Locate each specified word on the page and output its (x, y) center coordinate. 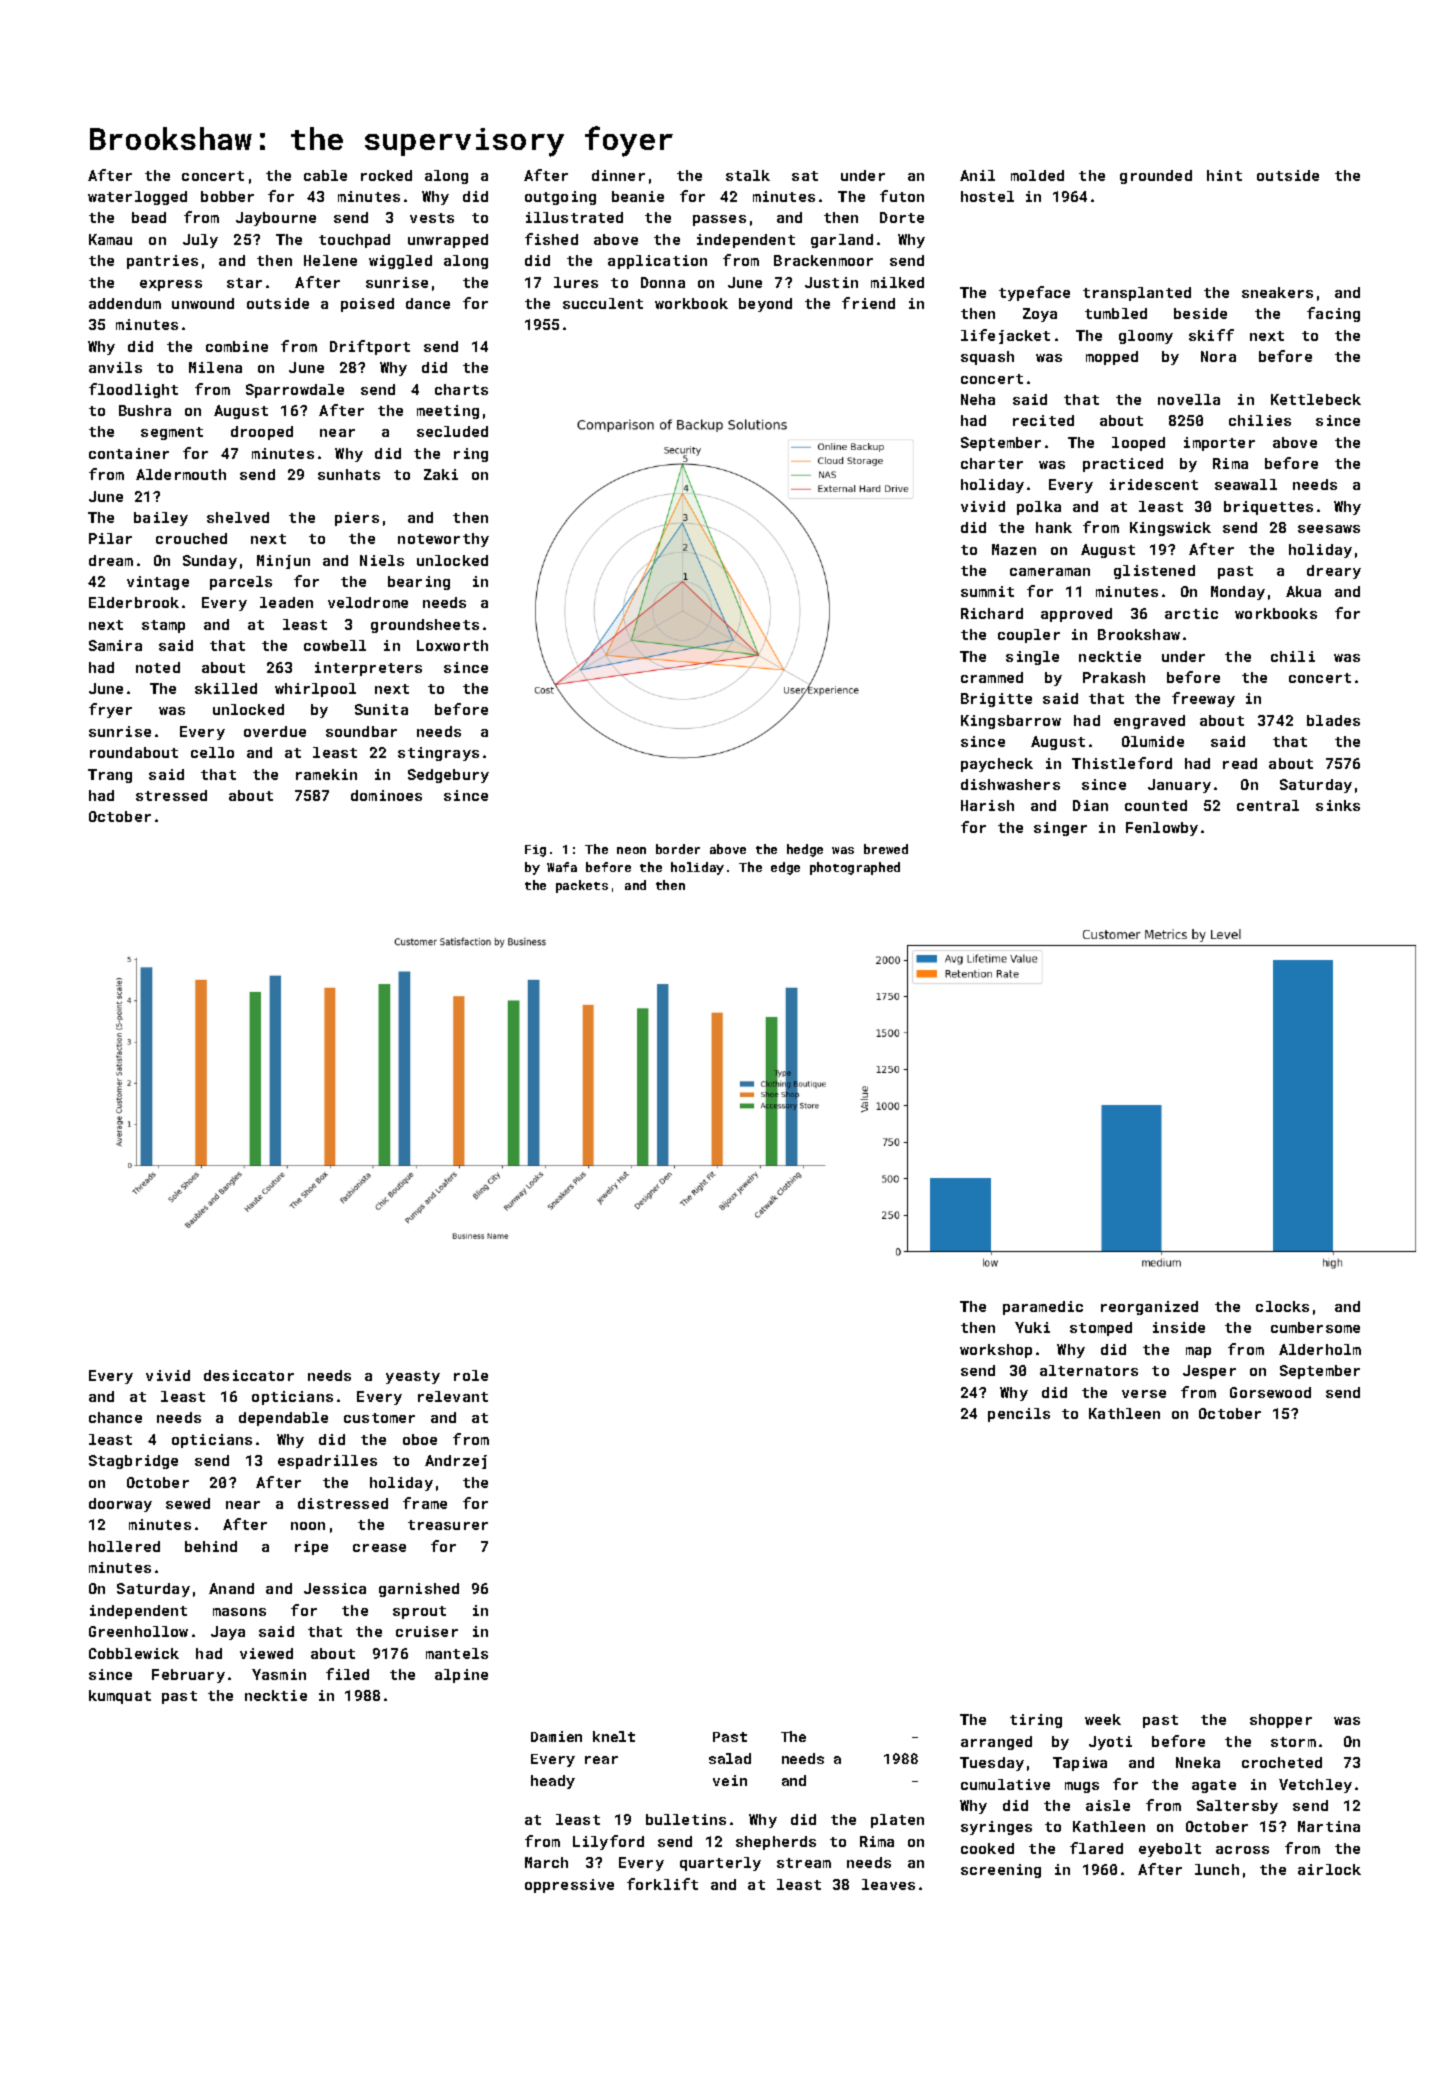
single (1032, 658)
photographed (855, 868)
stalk (748, 175)
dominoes (386, 795)
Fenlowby (1162, 829)
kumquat (120, 1697)
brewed (886, 849)
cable (325, 175)
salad (730, 1758)
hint (1224, 175)
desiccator (249, 1375)
